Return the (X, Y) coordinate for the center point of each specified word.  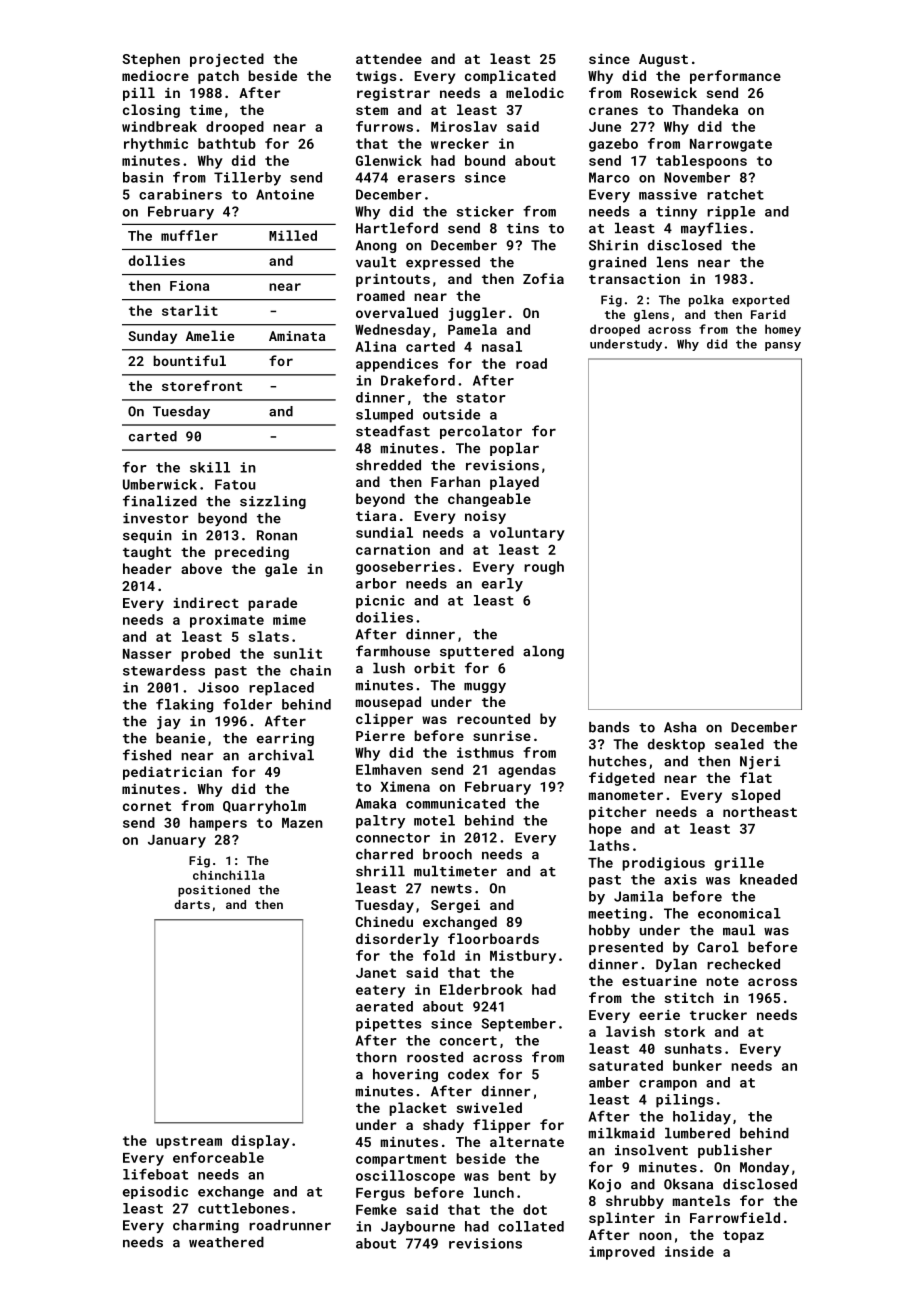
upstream (189, 1142)
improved (622, 1253)
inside (689, 1251)
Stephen (151, 60)
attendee (389, 58)
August (663, 60)
